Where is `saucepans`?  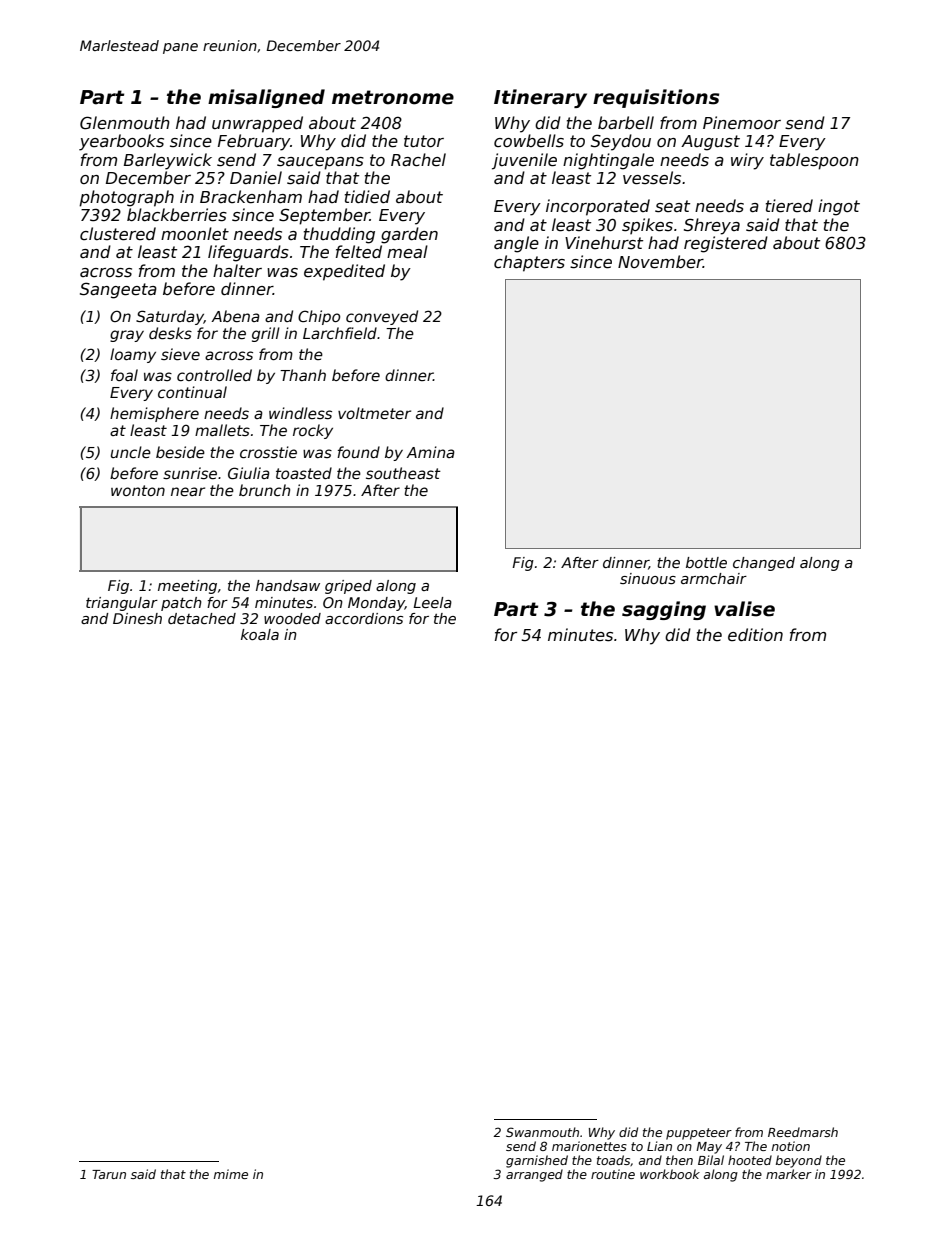
saucepans is located at coordinates (320, 163).
